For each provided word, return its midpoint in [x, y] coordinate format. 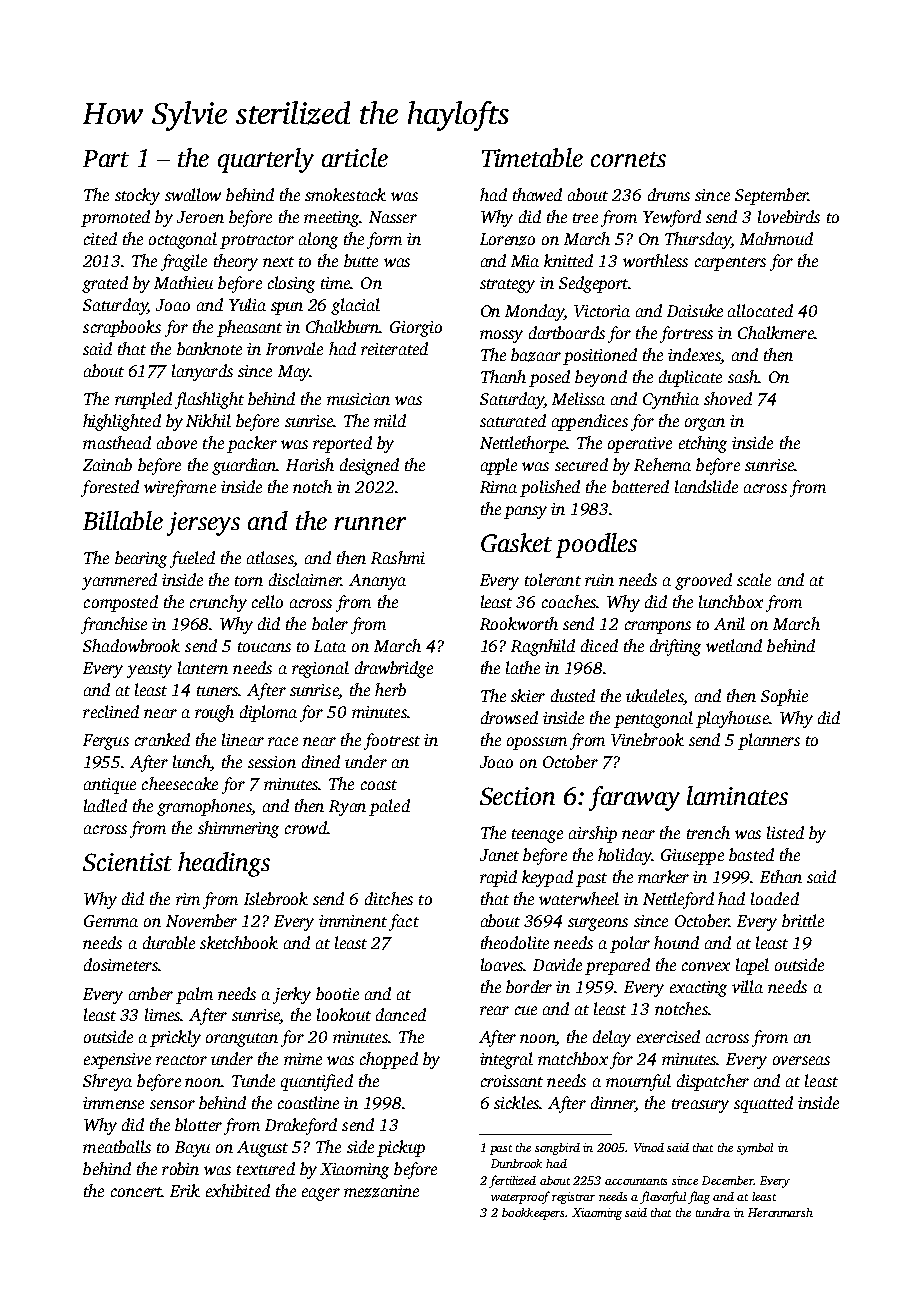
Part [106, 158]
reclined [111, 711]
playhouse [732, 719]
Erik [185, 1190]
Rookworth [519, 623]
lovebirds [789, 216]
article [355, 157]
